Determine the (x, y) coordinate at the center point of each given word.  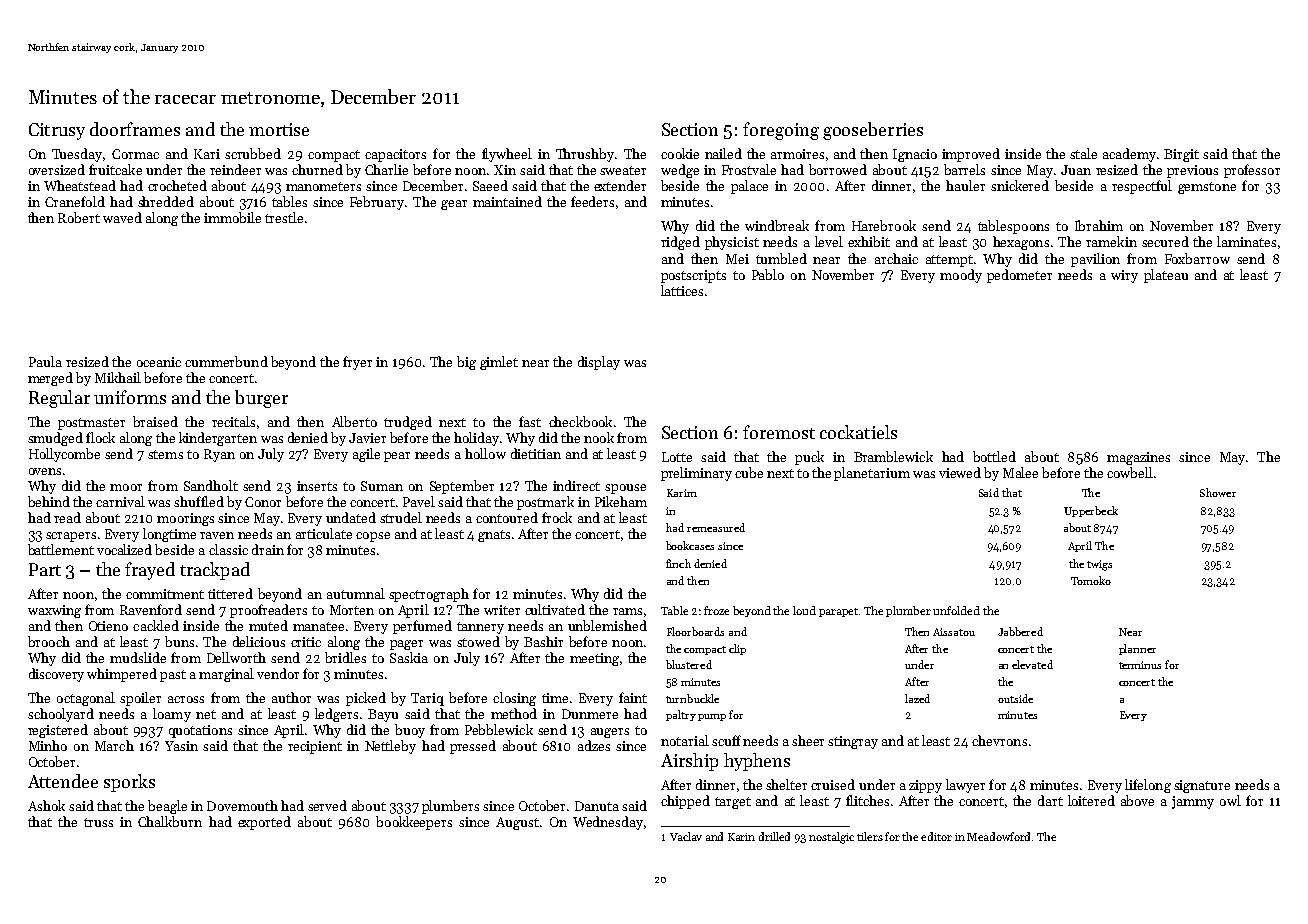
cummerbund (226, 361)
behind (49, 501)
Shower (1218, 492)
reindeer (235, 169)
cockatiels (858, 432)
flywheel (507, 155)
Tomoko (1091, 580)
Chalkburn (170, 821)
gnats (494, 536)
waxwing (54, 611)
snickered (1020, 185)
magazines (1138, 458)
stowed (478, 641)
